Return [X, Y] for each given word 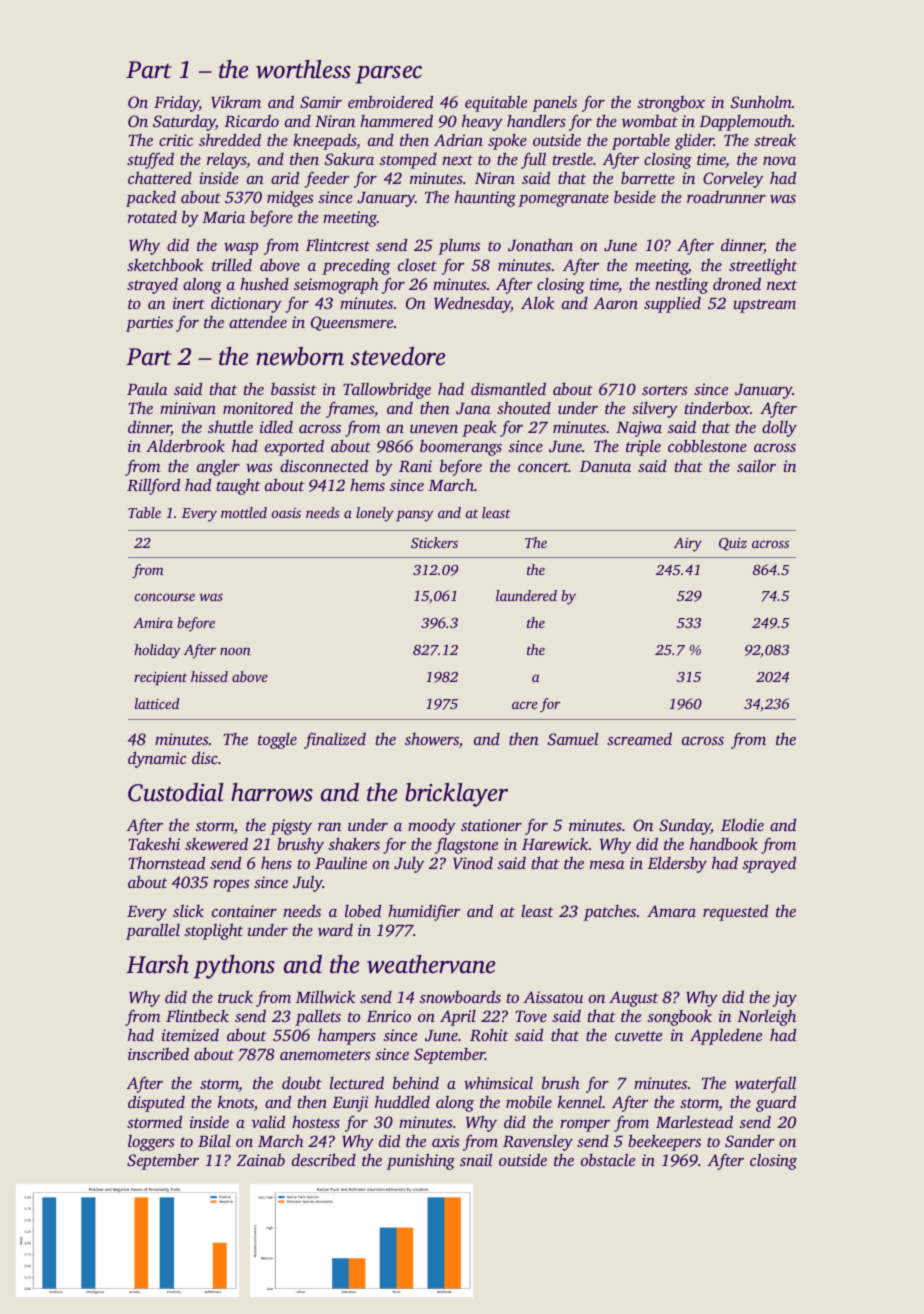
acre [525, 705]
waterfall [765, 1084]
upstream [764, 306]
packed [151, 198]
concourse [165, 597]
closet [417, 265]
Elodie [742, 824]
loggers [151, 1143]
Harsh [157, 964]
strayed [152, 286]
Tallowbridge [387, 390]
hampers [347, 1036]
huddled [402, 1102]
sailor [756, 466]
